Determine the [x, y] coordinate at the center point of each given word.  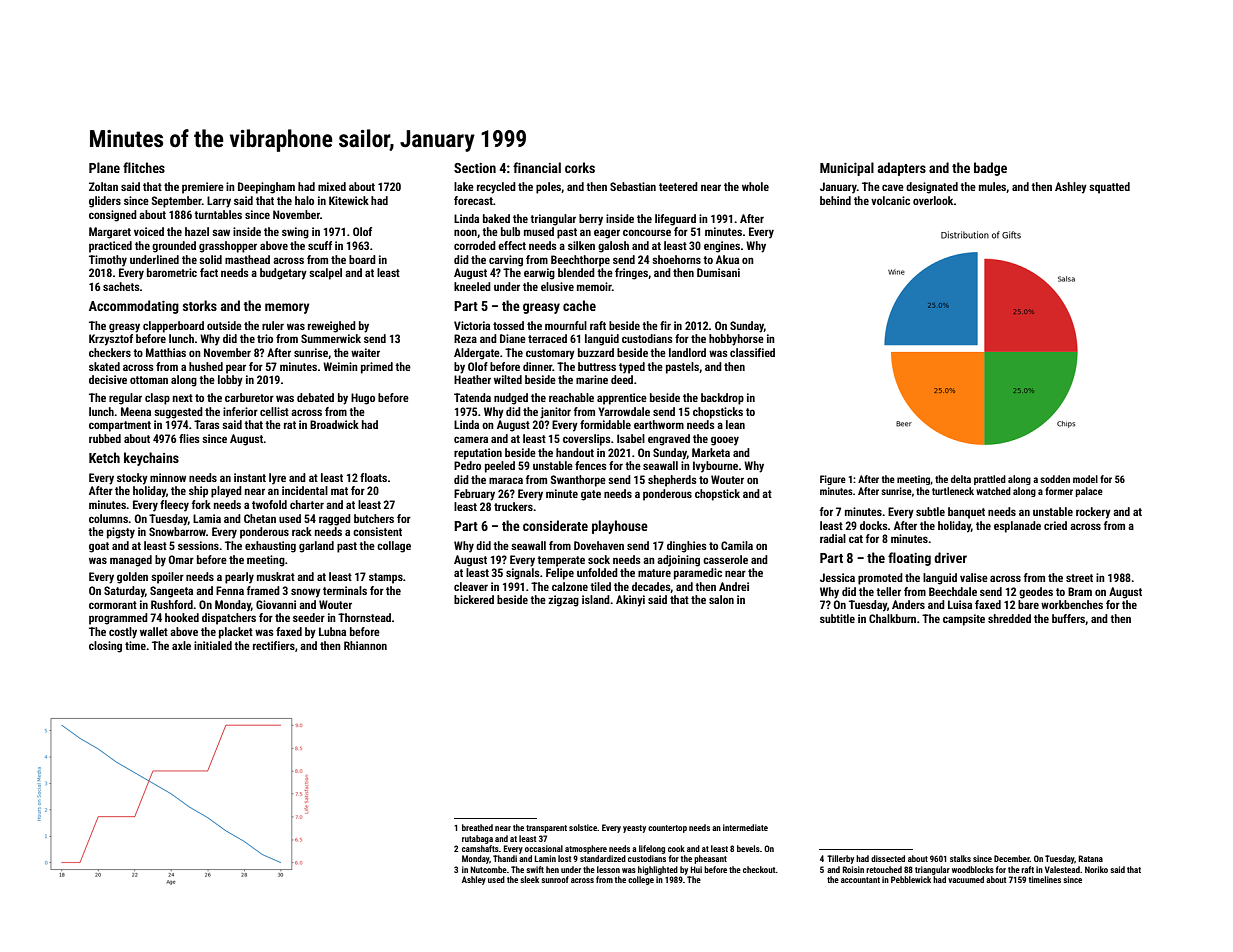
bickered [474, 599]
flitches [144, 167]
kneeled [472, 286]
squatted [1109, 188]
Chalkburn [892, 618]
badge [990, 169]
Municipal [847, 169]
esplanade [1017, 527]
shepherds [672, 481]
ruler [273, 325]
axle [181, 645]
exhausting [270, 547]
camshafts [480, 848]
